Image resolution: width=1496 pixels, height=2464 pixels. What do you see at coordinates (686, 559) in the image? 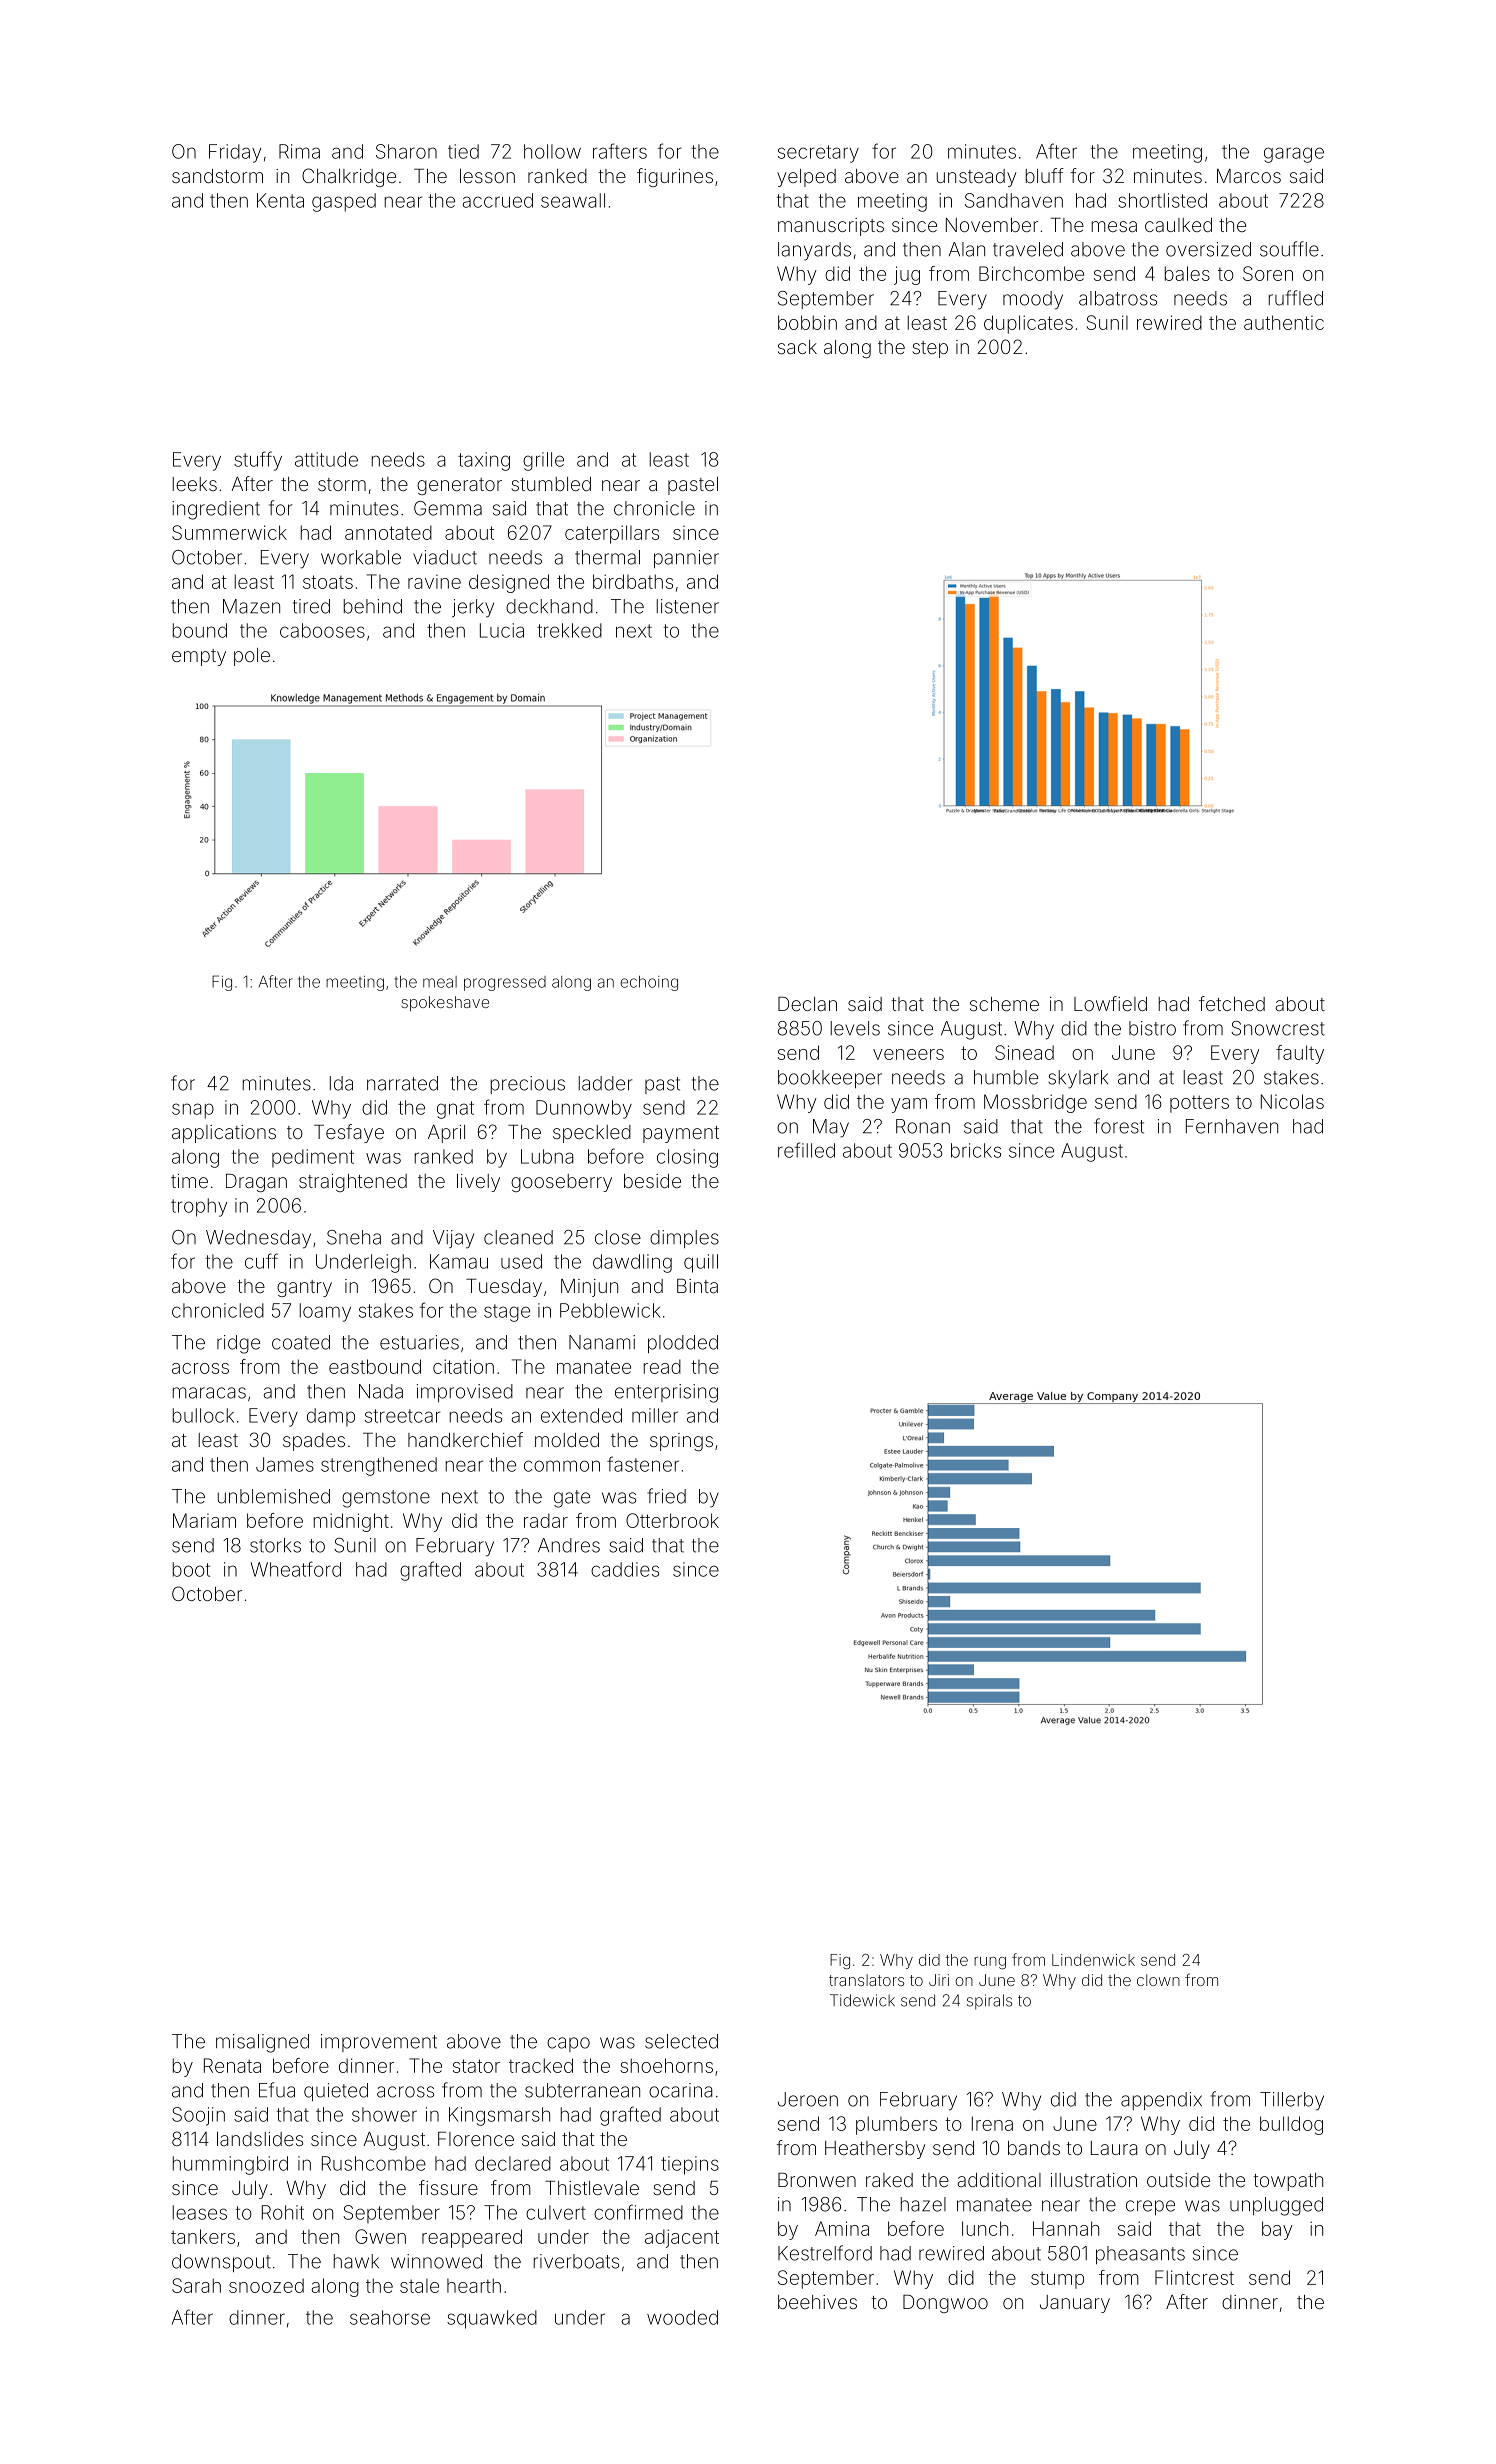
I see `pannier` at bounding box center [686, 559].
